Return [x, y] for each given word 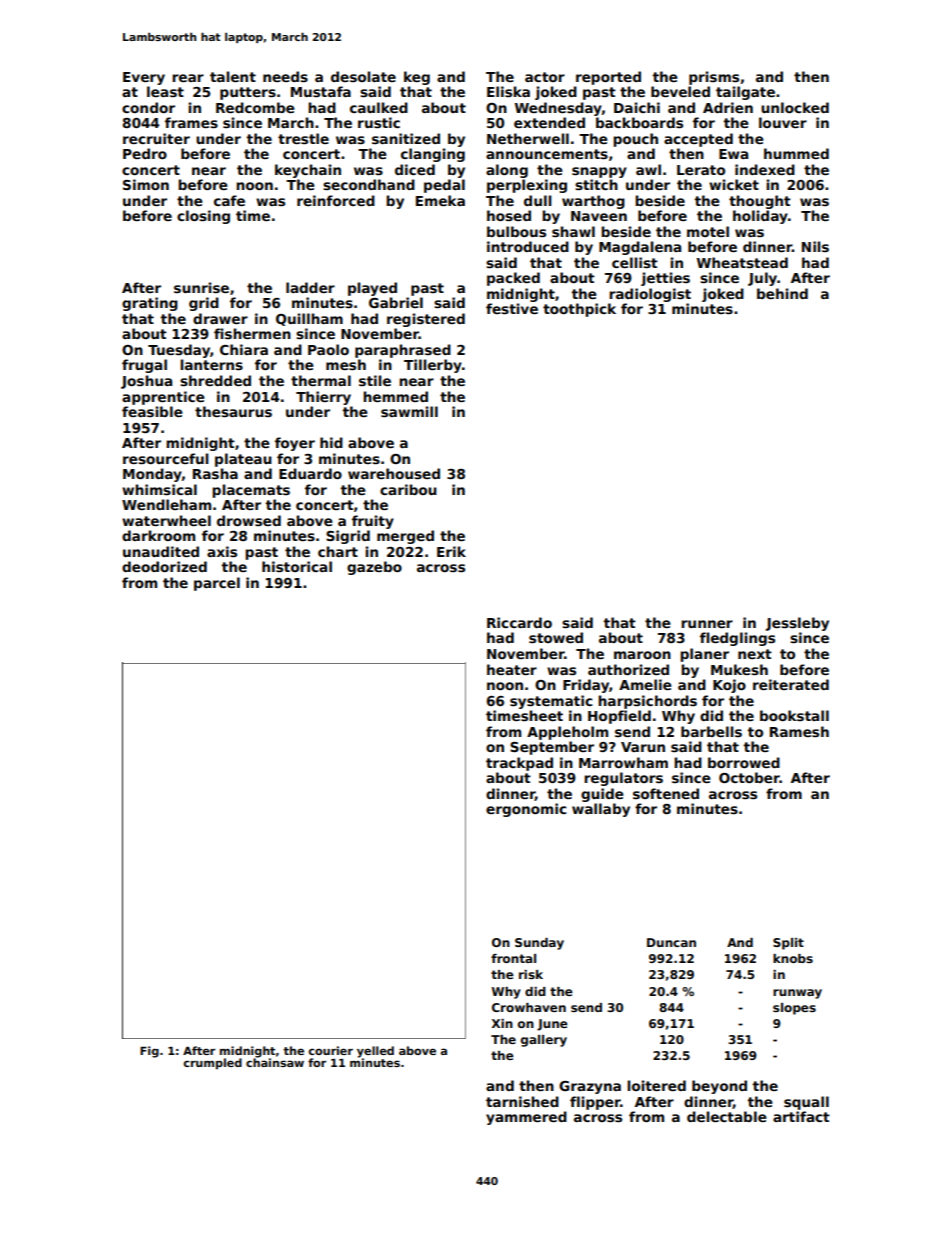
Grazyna [590, 1087]
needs [285, 76]
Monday [152, 475]
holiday [760, 217]
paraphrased [403, 351]
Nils [815, 246]
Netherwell [528, 138]
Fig [149, 1052]
